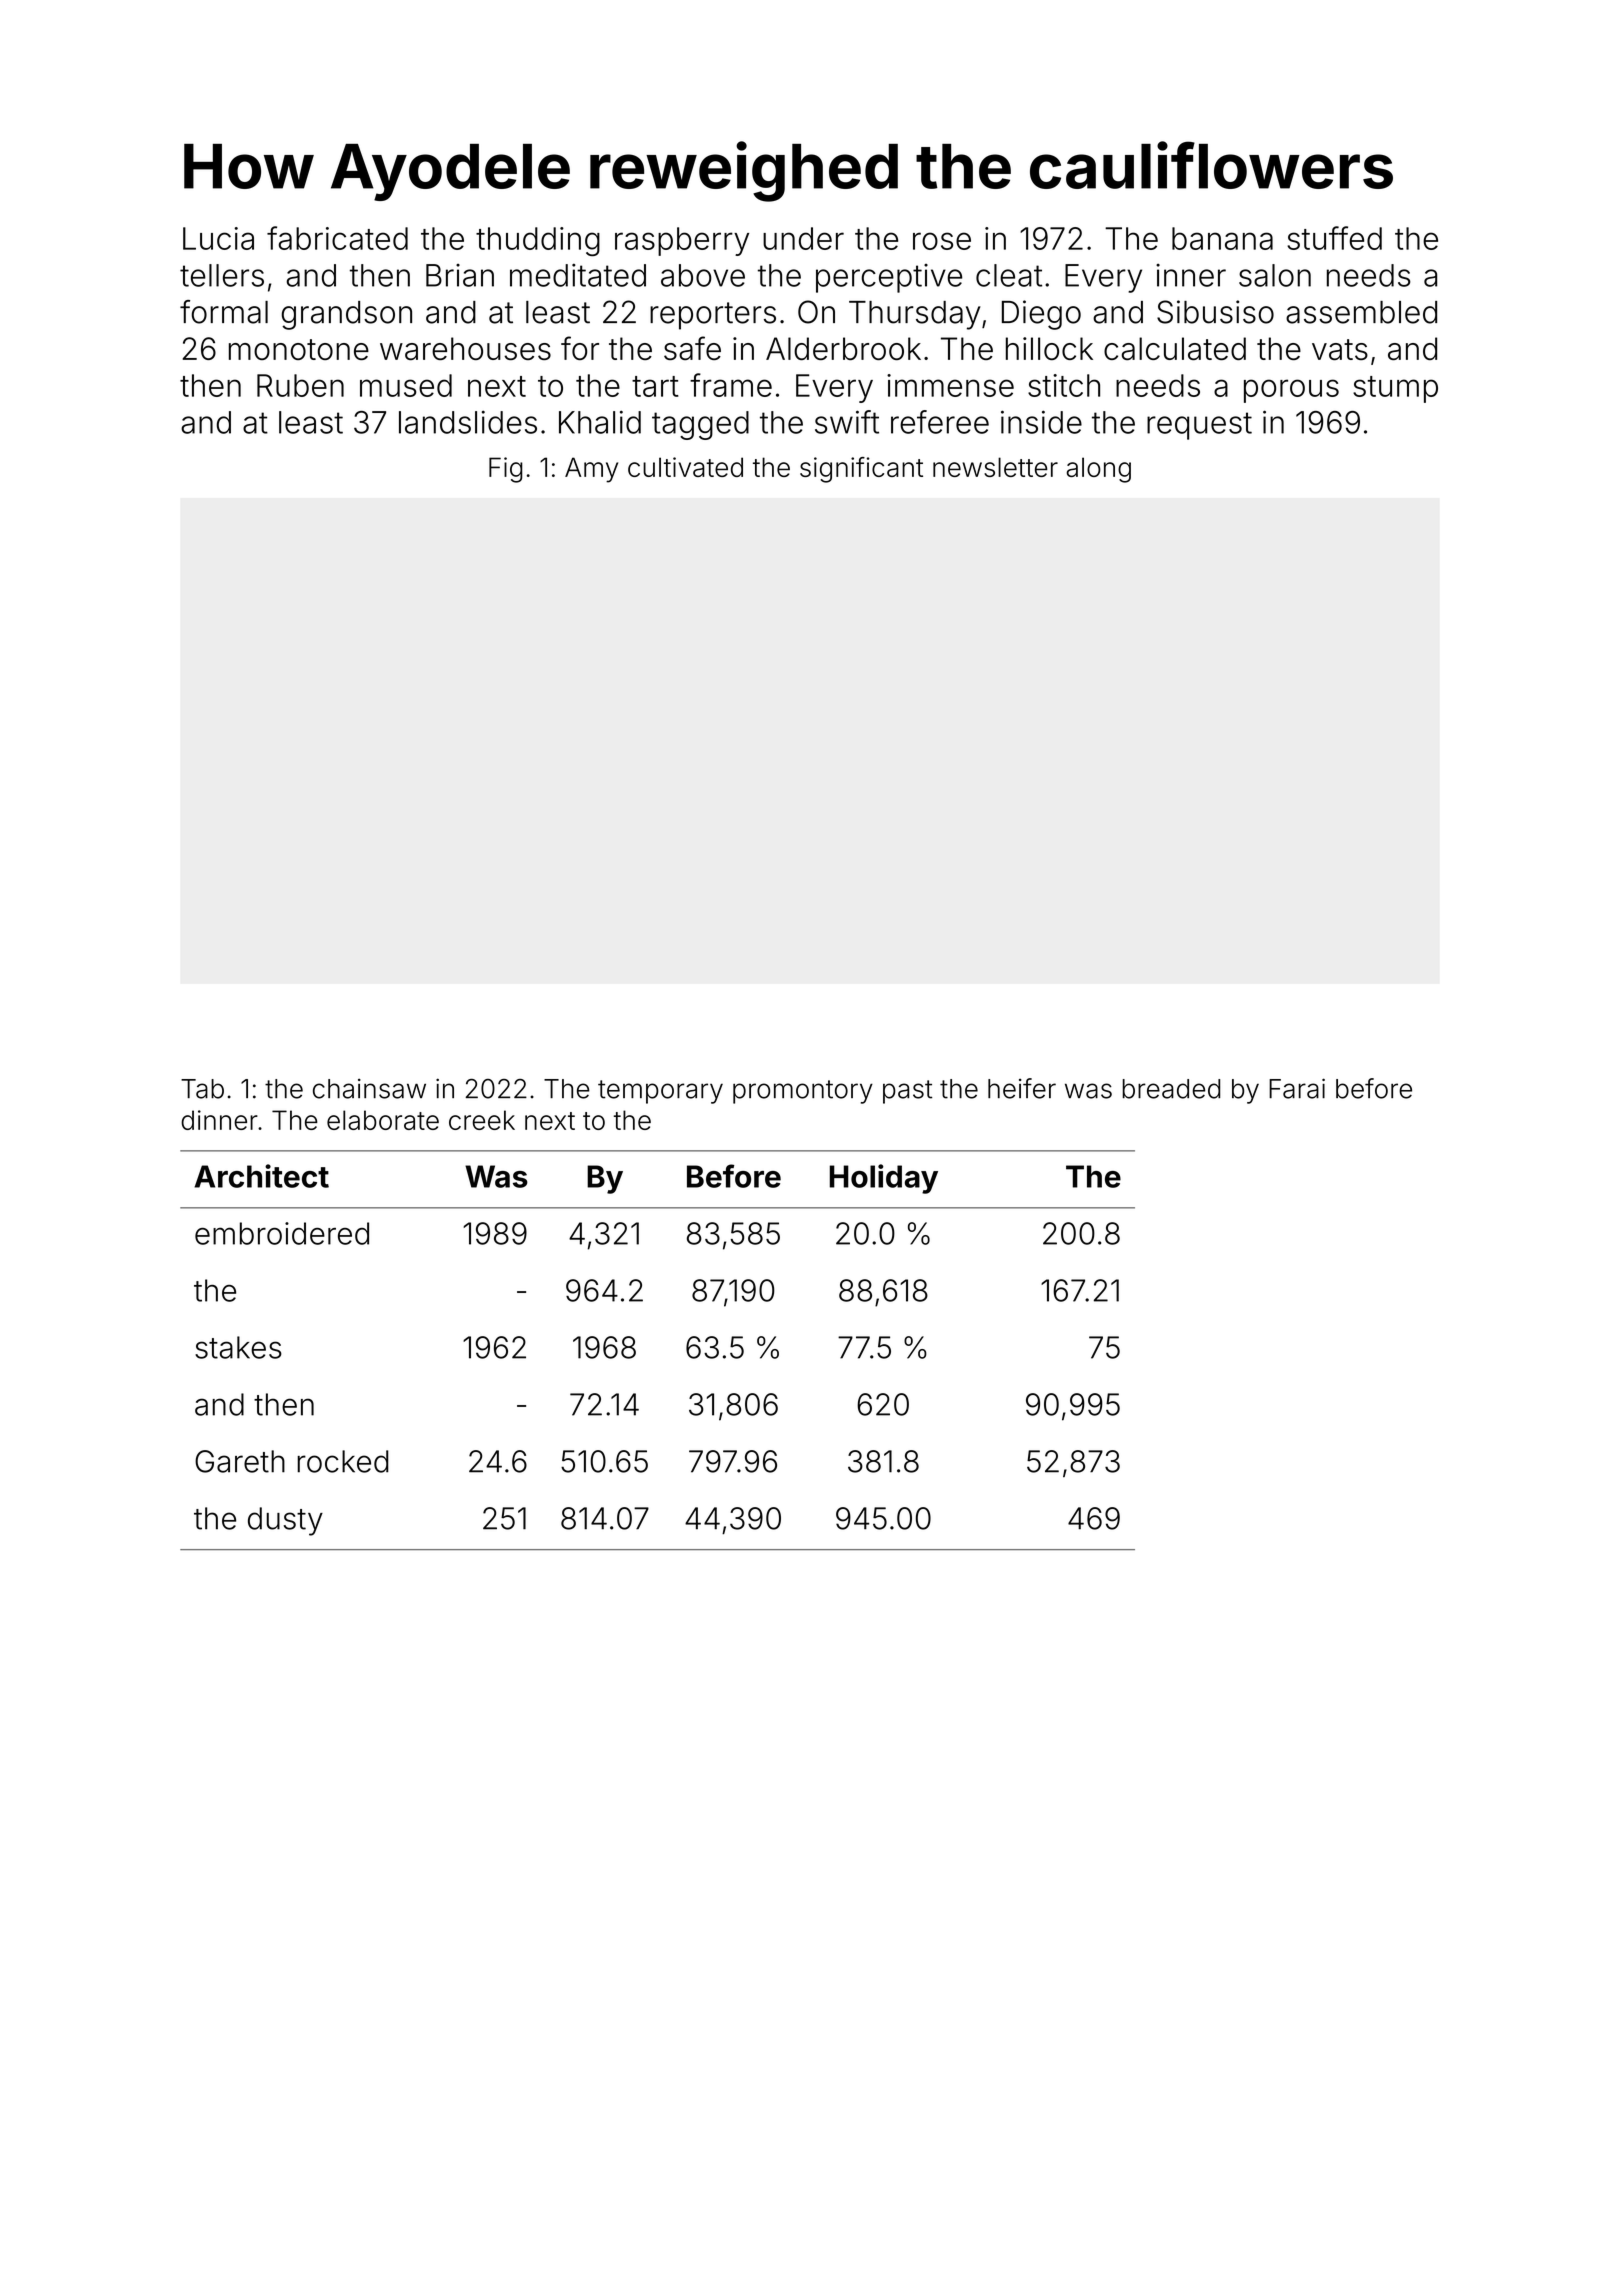 Image resolution: width=1620 pixels, height=2292 pixels. What do you see at coordinates (202, 1089) in the screenshot?
I see `Tab` at bounding box center [202, 1089].
